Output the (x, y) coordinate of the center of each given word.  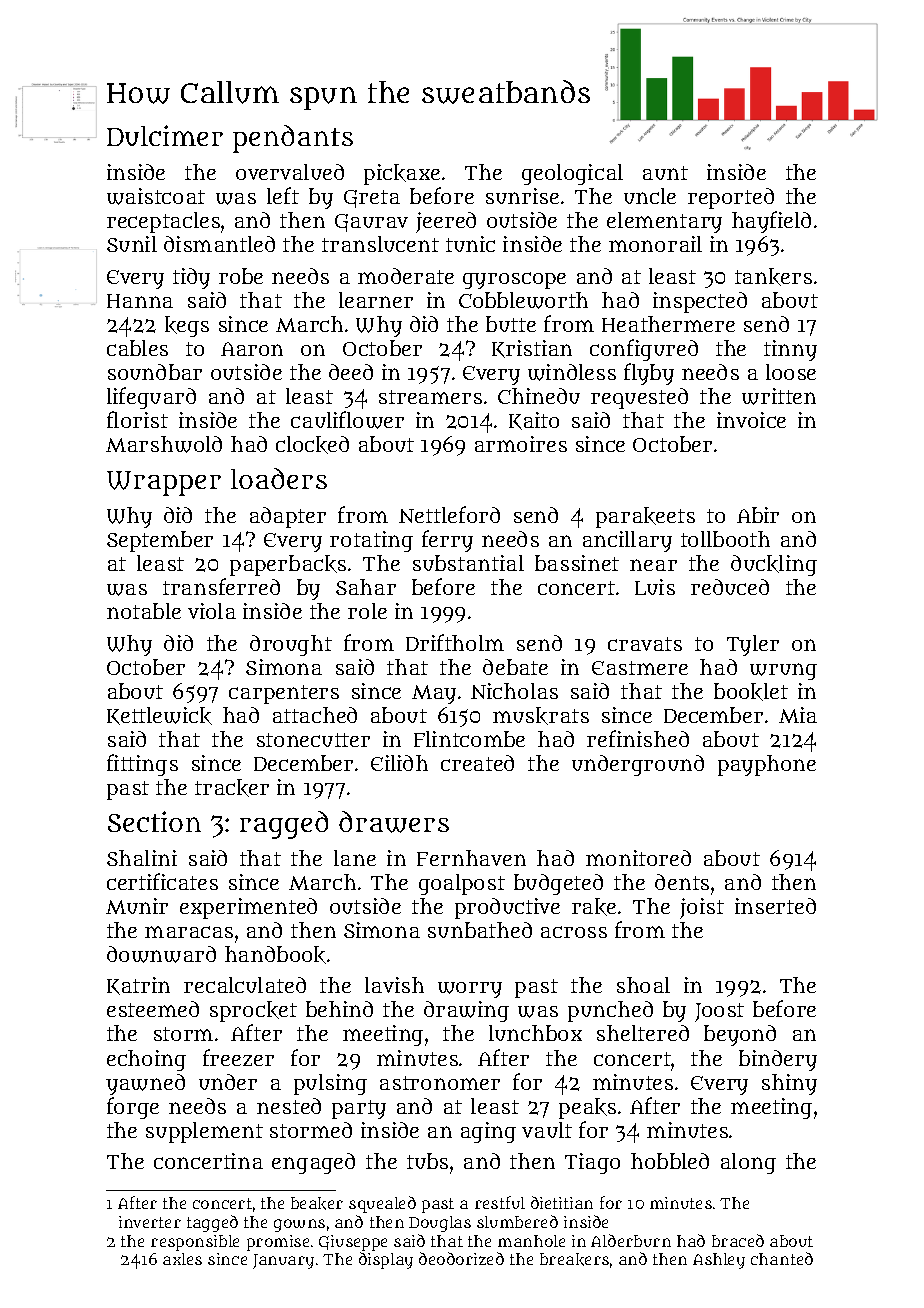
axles (182, 1259)
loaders (279, 478)
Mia (798, 715)
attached (315, 715)
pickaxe (402, 174)
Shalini (142, 858)
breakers (574, 1259)
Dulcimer (165, 135)
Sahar (366, 587)
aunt (665, 173)
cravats (645, 644)
